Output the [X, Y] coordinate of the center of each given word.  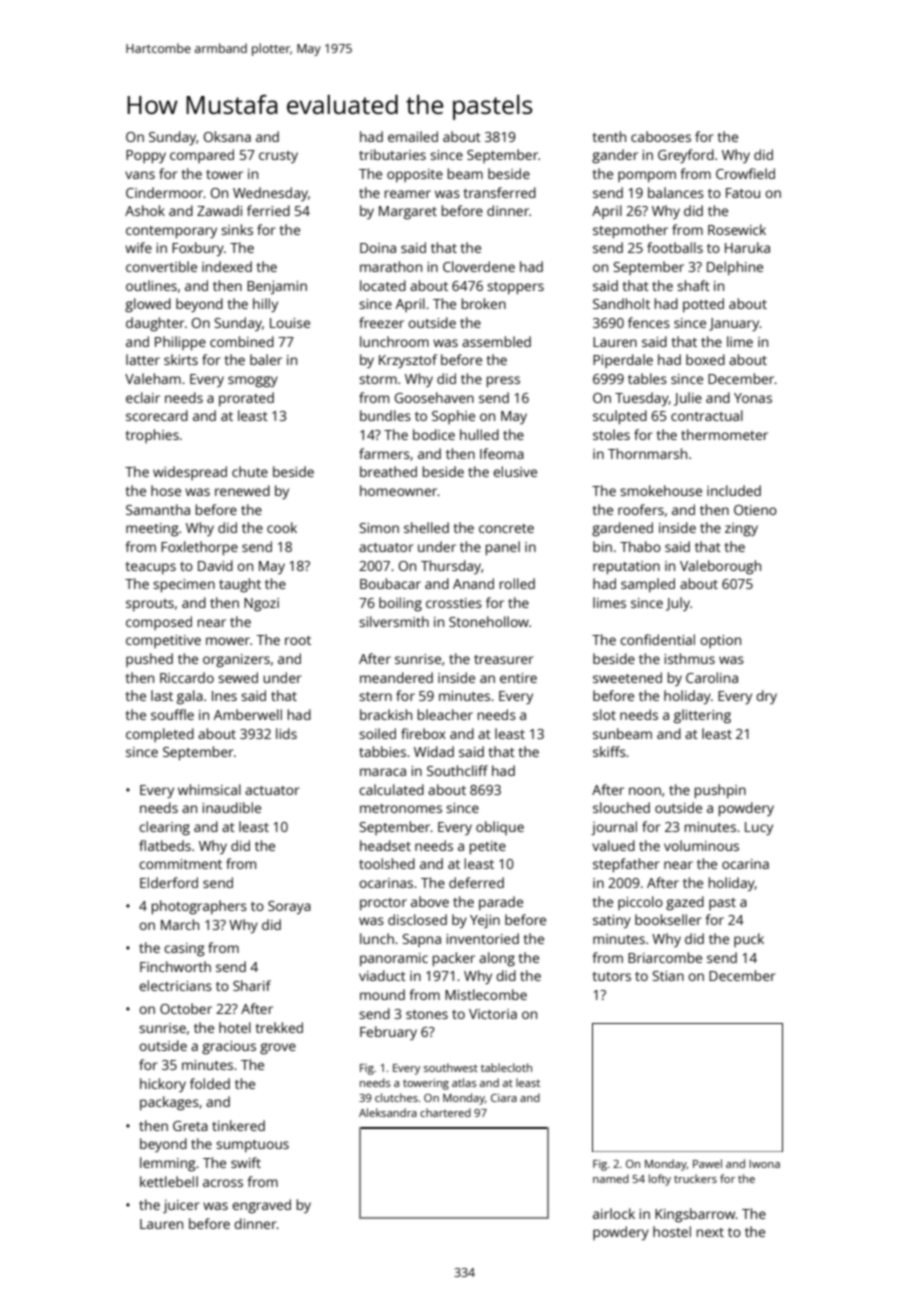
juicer [181, 1206]
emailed [413, 136]
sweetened [627, 677]
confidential [657, 639]
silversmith [394, 621]
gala [190, 697]
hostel [672, 1231]
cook [282, 527]
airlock [614, 1213]
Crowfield [745, 173]
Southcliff [457, 770]
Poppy [146, 156]
